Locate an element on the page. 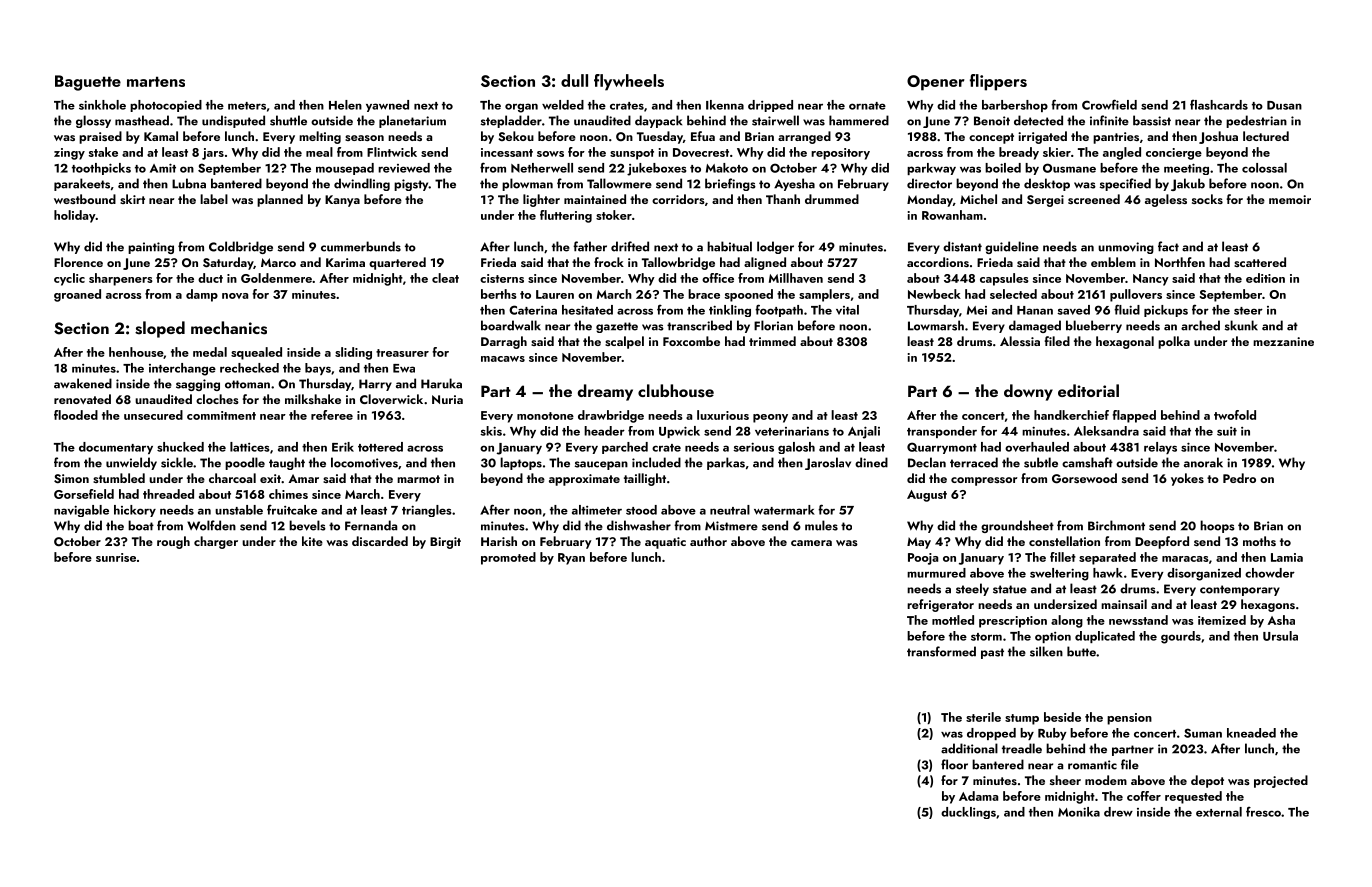 The image size is (1372, 887). awakened is located at coordinates (83, 383).
